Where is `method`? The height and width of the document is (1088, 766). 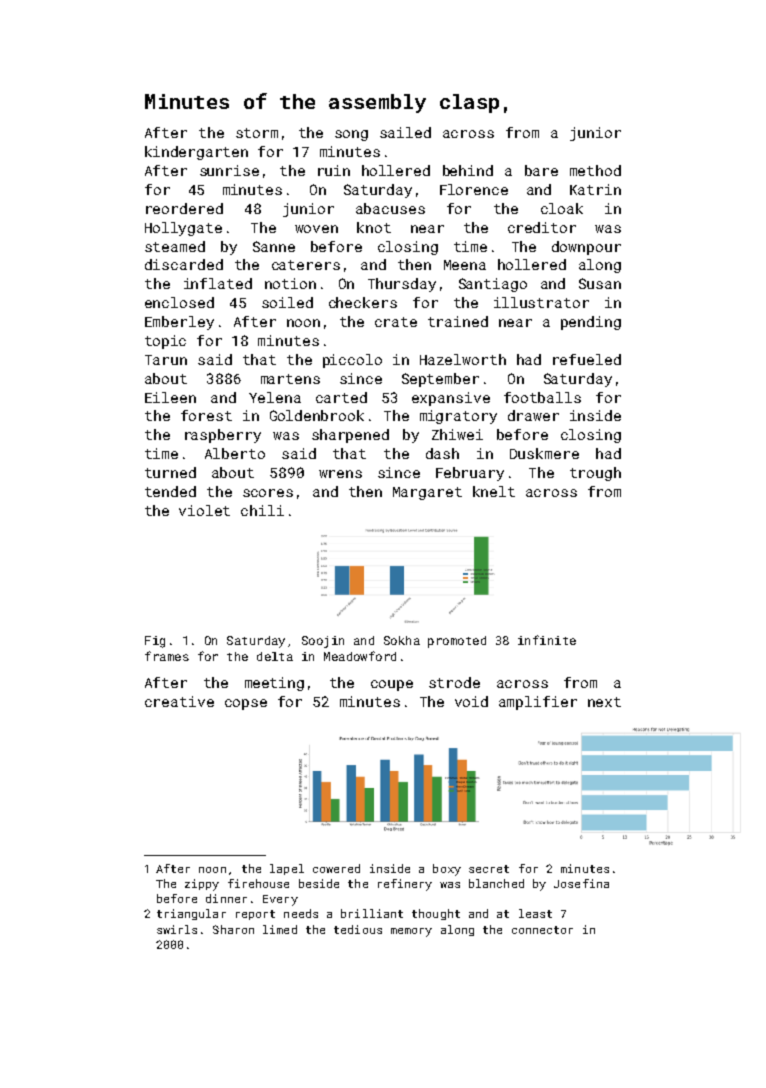 method is located at coordinates (595, 170).
